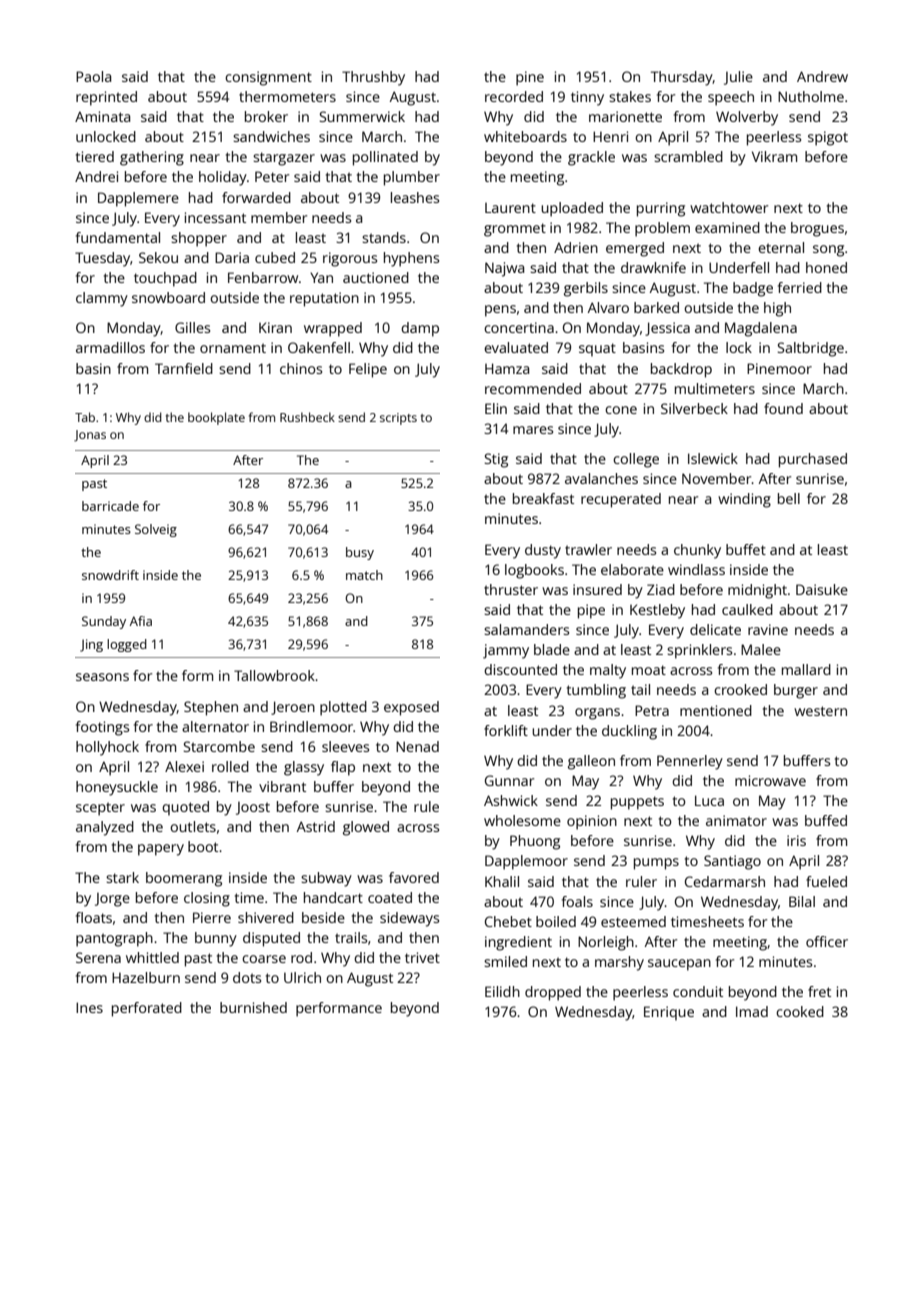 This page has height=1314, width=924. Describe the element at coordinates (302, 977) in the page. I see `Ulrich` at that location.
